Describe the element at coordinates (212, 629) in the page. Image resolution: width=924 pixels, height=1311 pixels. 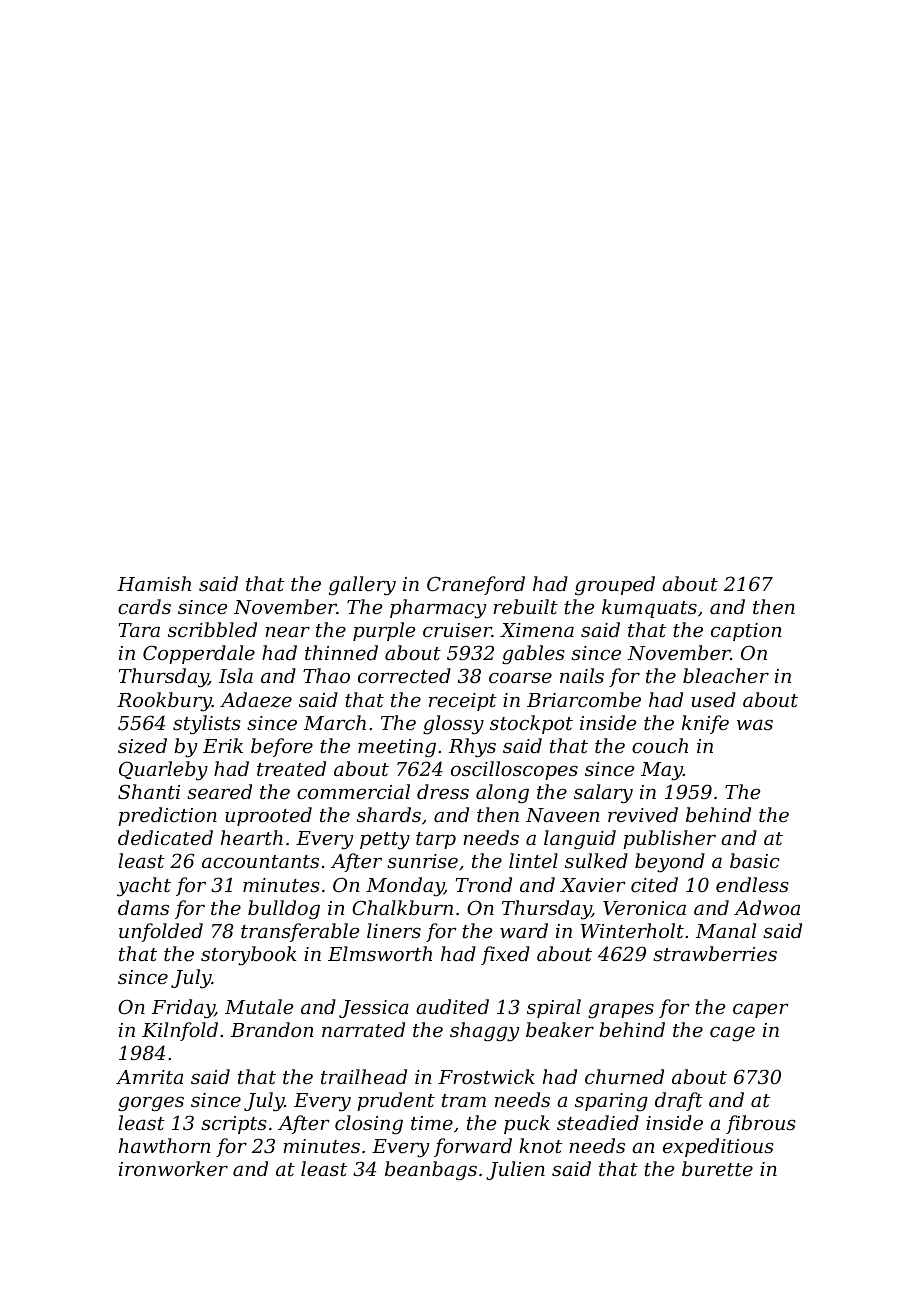
I see `scribbled` at that location.
